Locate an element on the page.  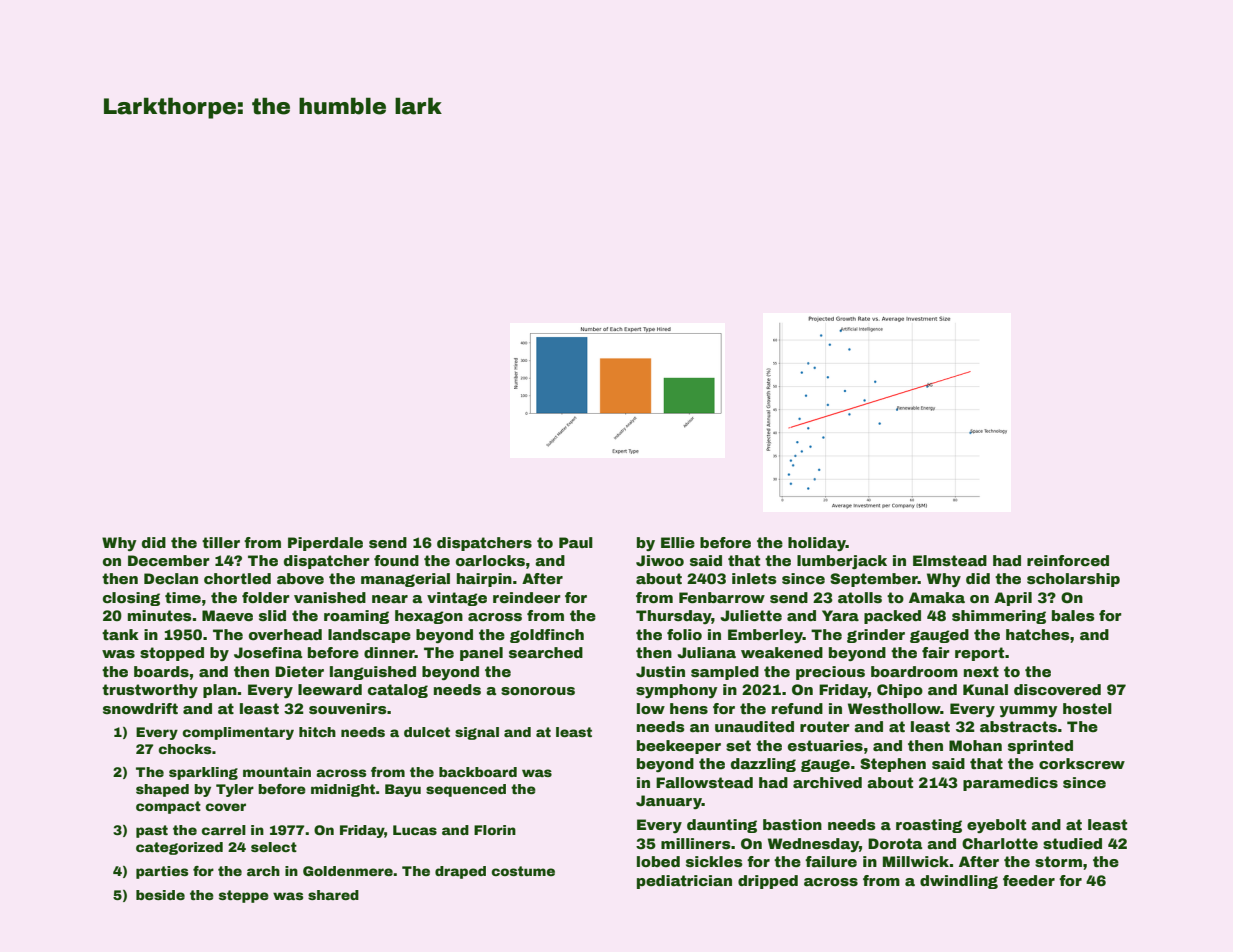
beekeeper is located at coordinates (679, 747).
